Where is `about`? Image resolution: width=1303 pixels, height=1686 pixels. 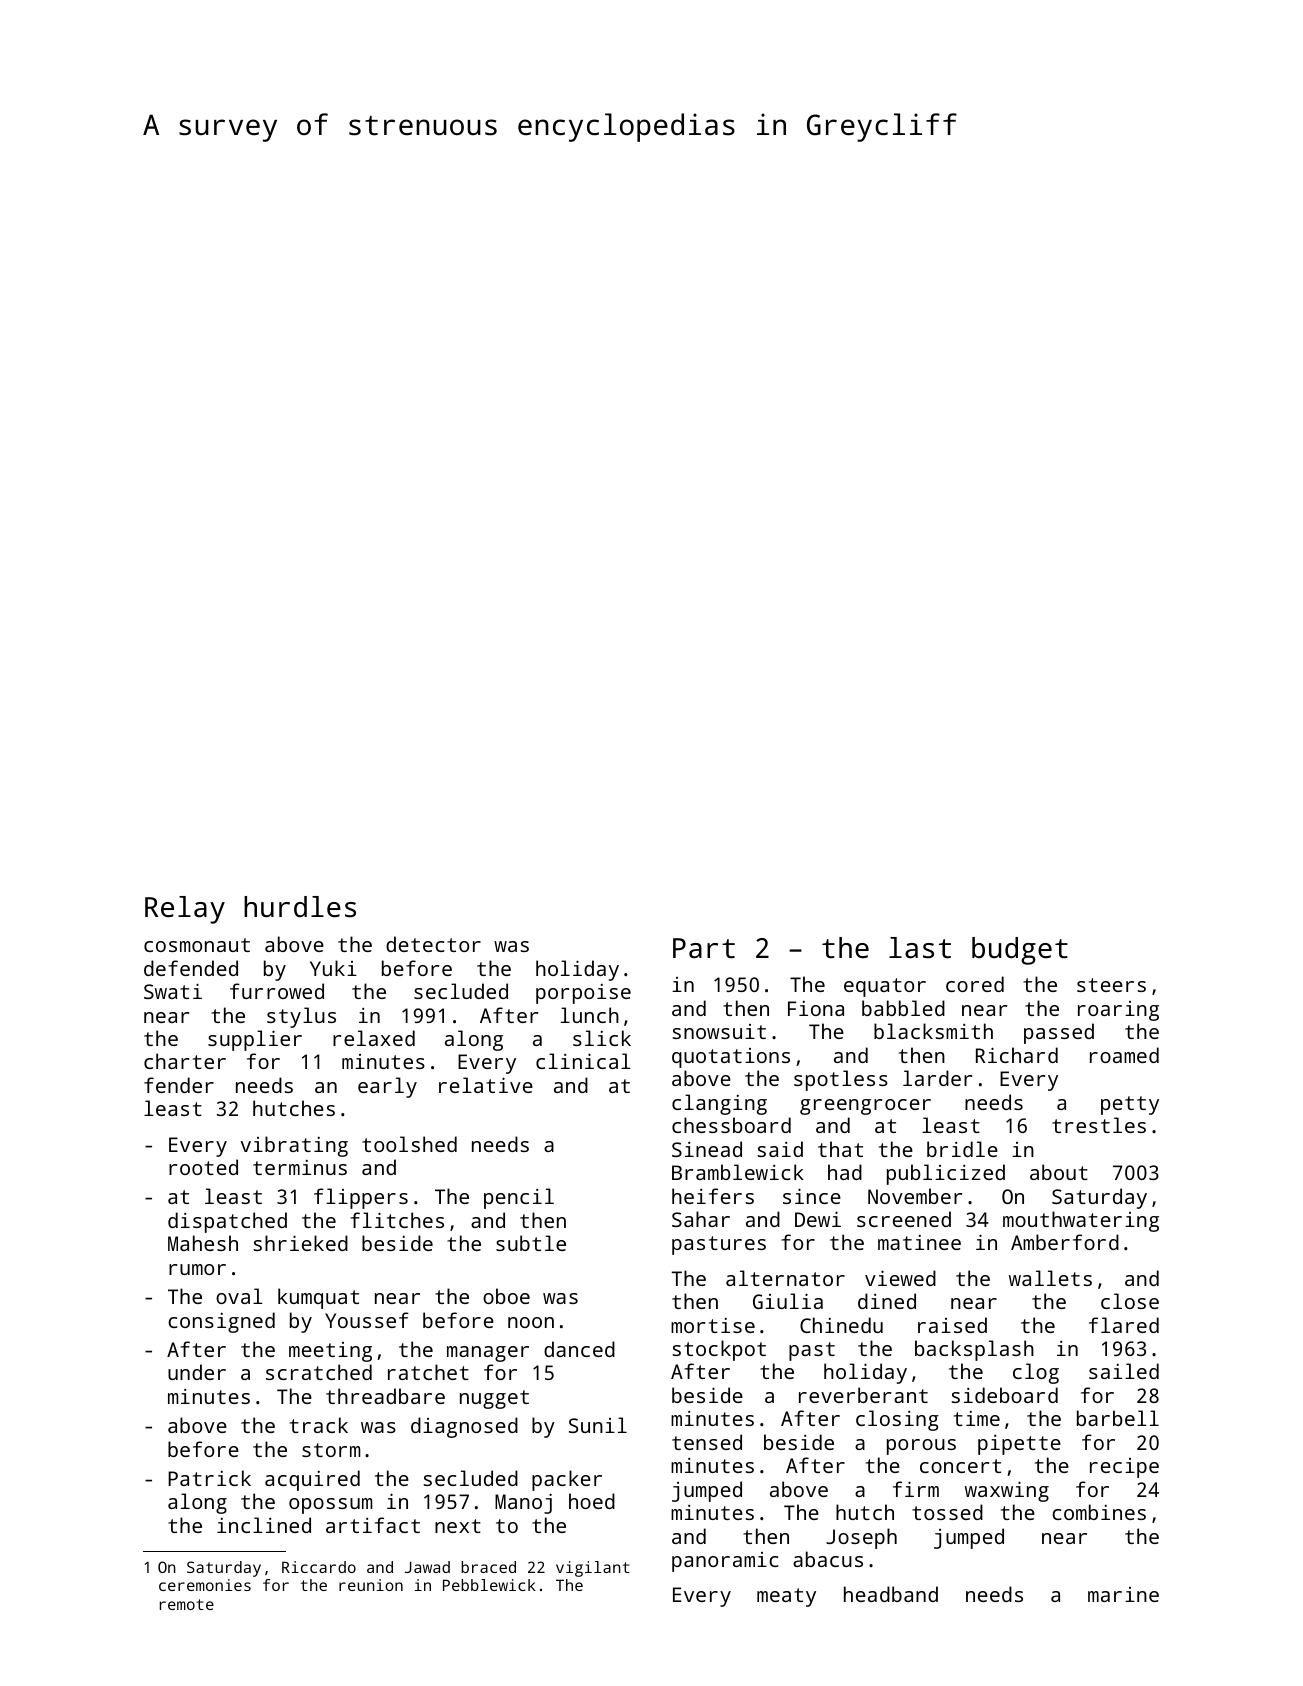
about is located at coordinates (1059, 1172).
